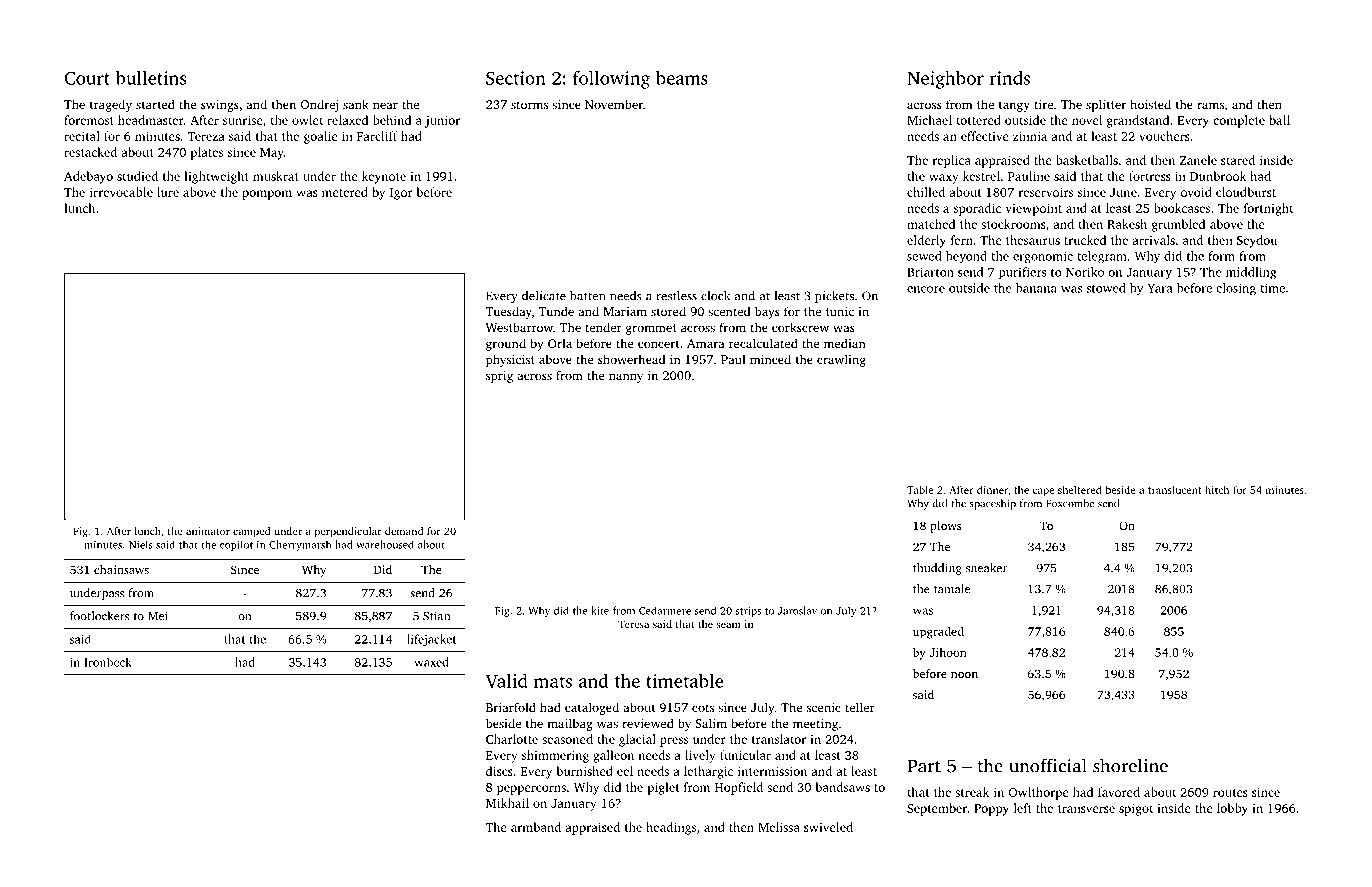  Describe the element at coordinates (703, 708) in the document. I see `cots` at that location.
